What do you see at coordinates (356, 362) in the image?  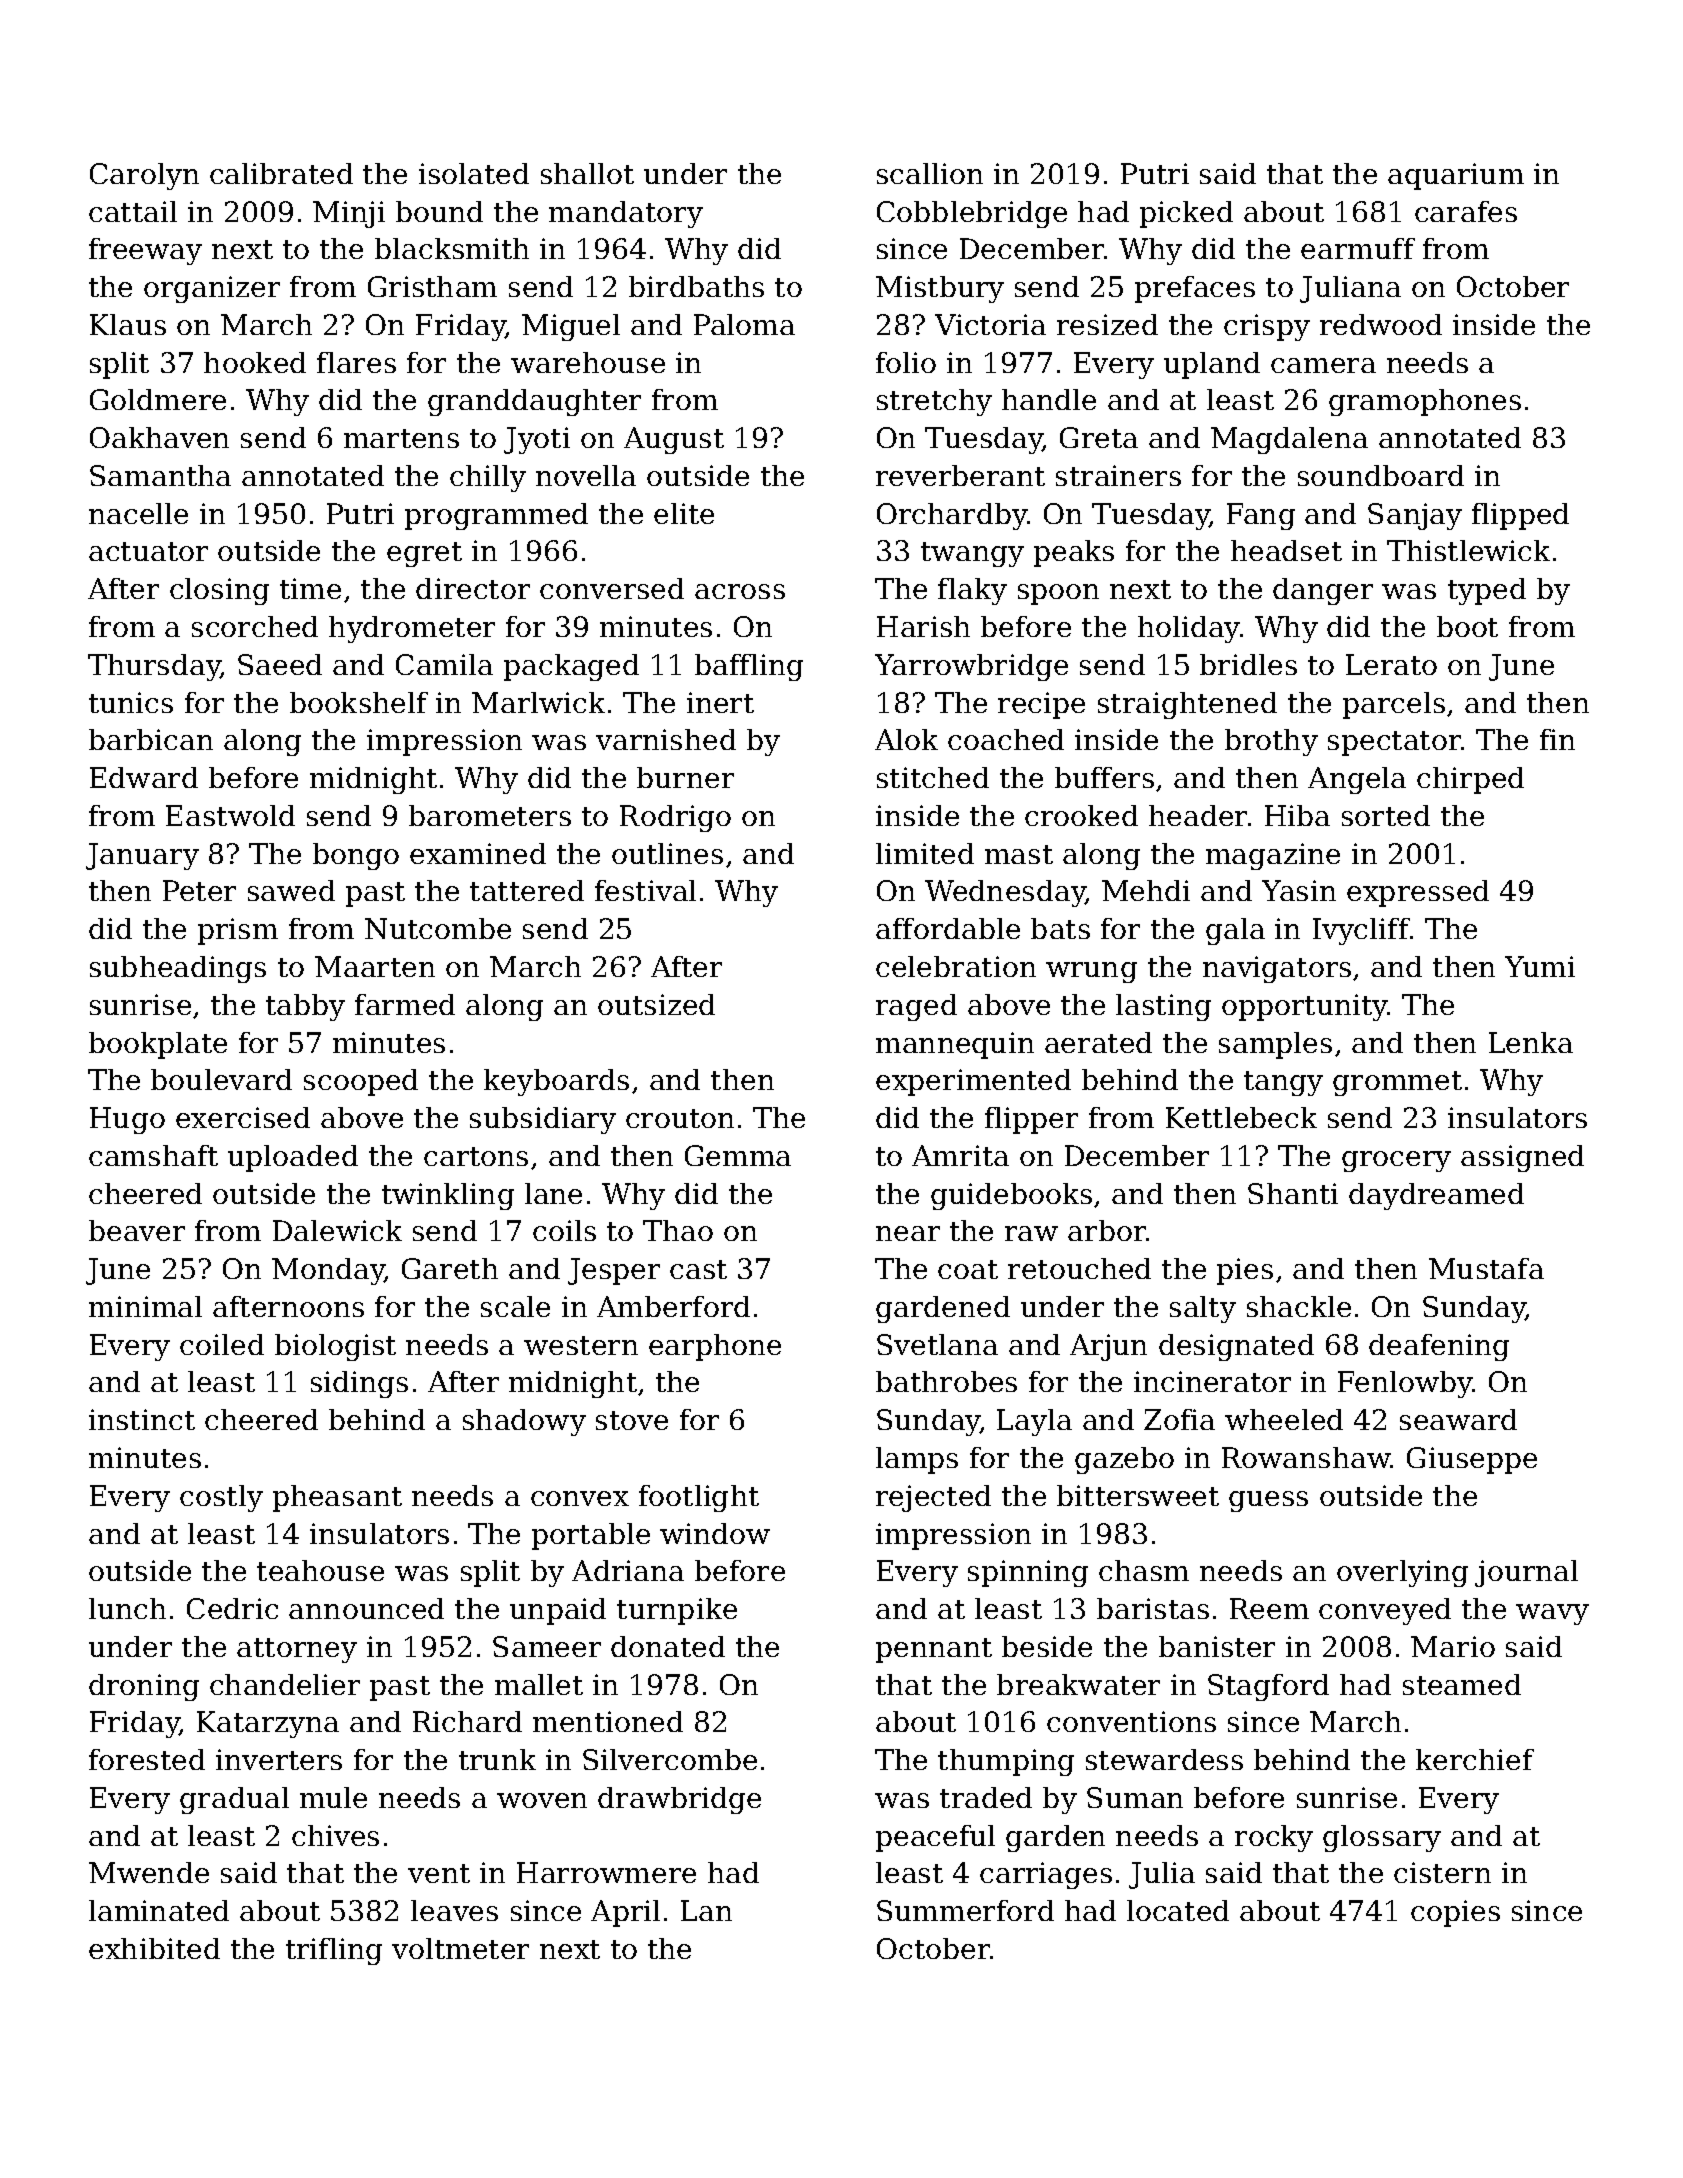 I see `flares` at bounding box center [356, 362].
